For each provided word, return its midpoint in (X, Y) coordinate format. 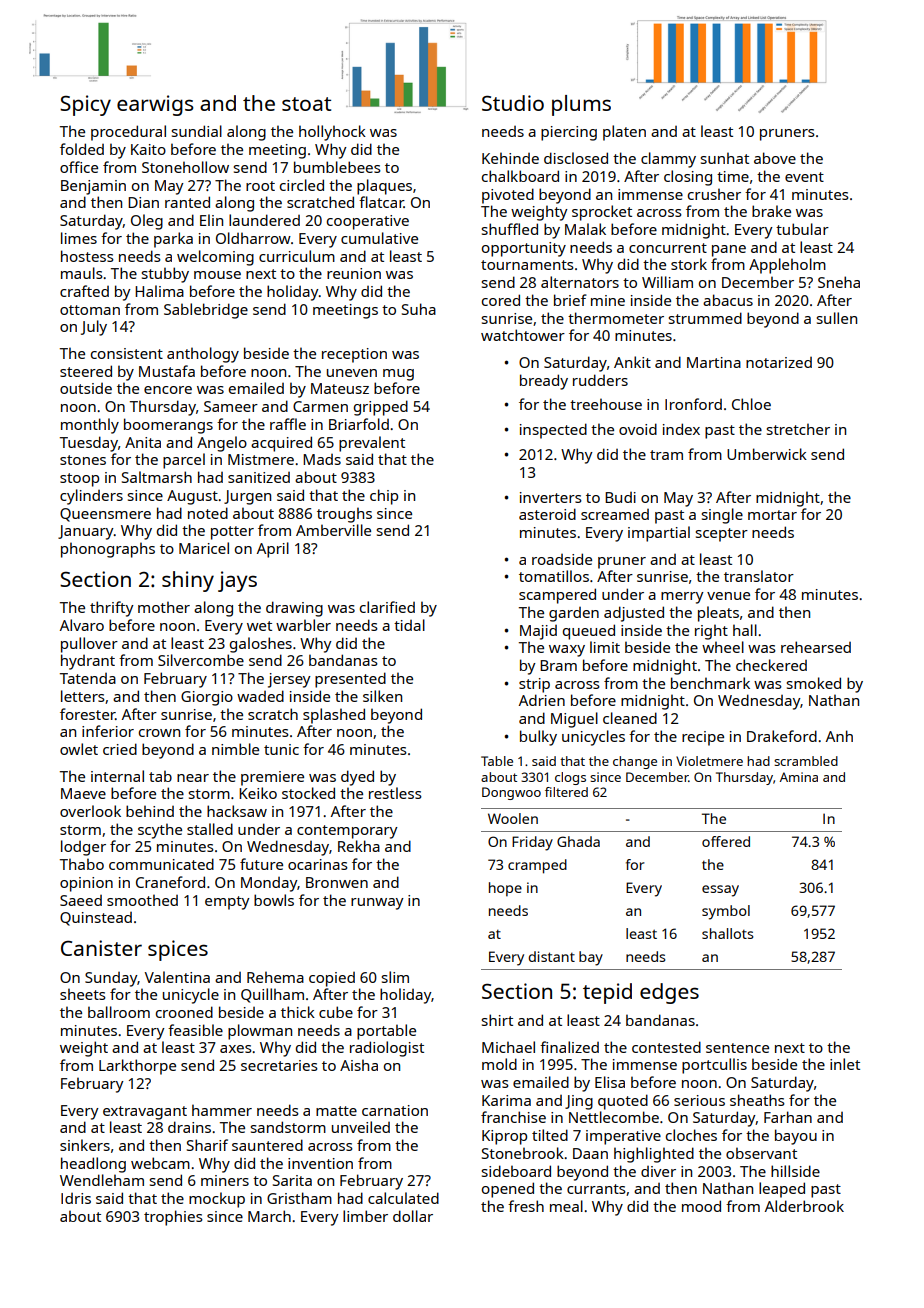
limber (365, 1216)
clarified (387, 607)
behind (150, 811)
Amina (799, 777)
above (775, 158)
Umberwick (767, 454)
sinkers (85, 1145)
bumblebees (337, 167)
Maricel (204, 548)
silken (382, 696)
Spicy (85, 105)
